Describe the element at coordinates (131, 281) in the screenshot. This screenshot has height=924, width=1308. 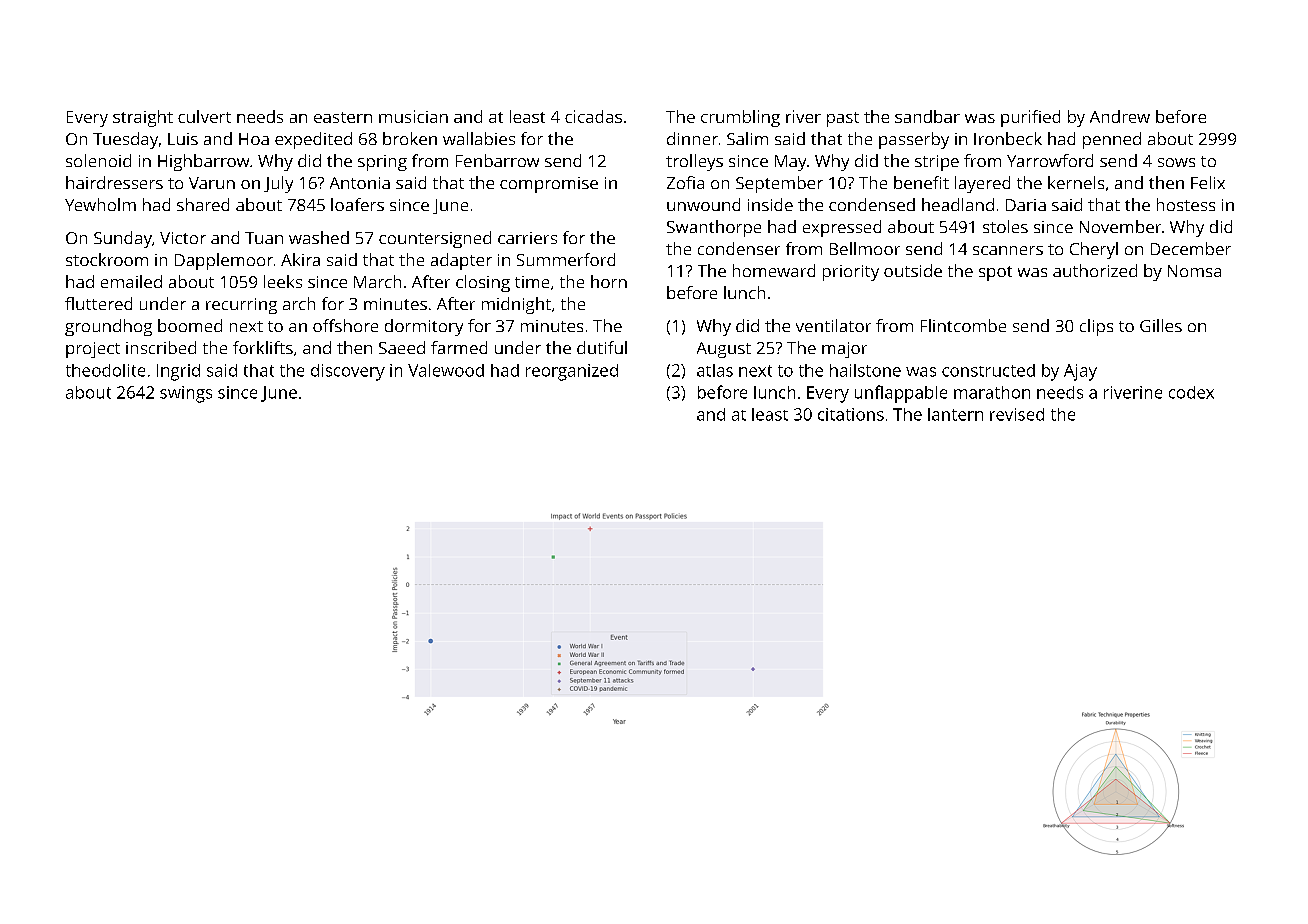
I see `emailed` at that location.
